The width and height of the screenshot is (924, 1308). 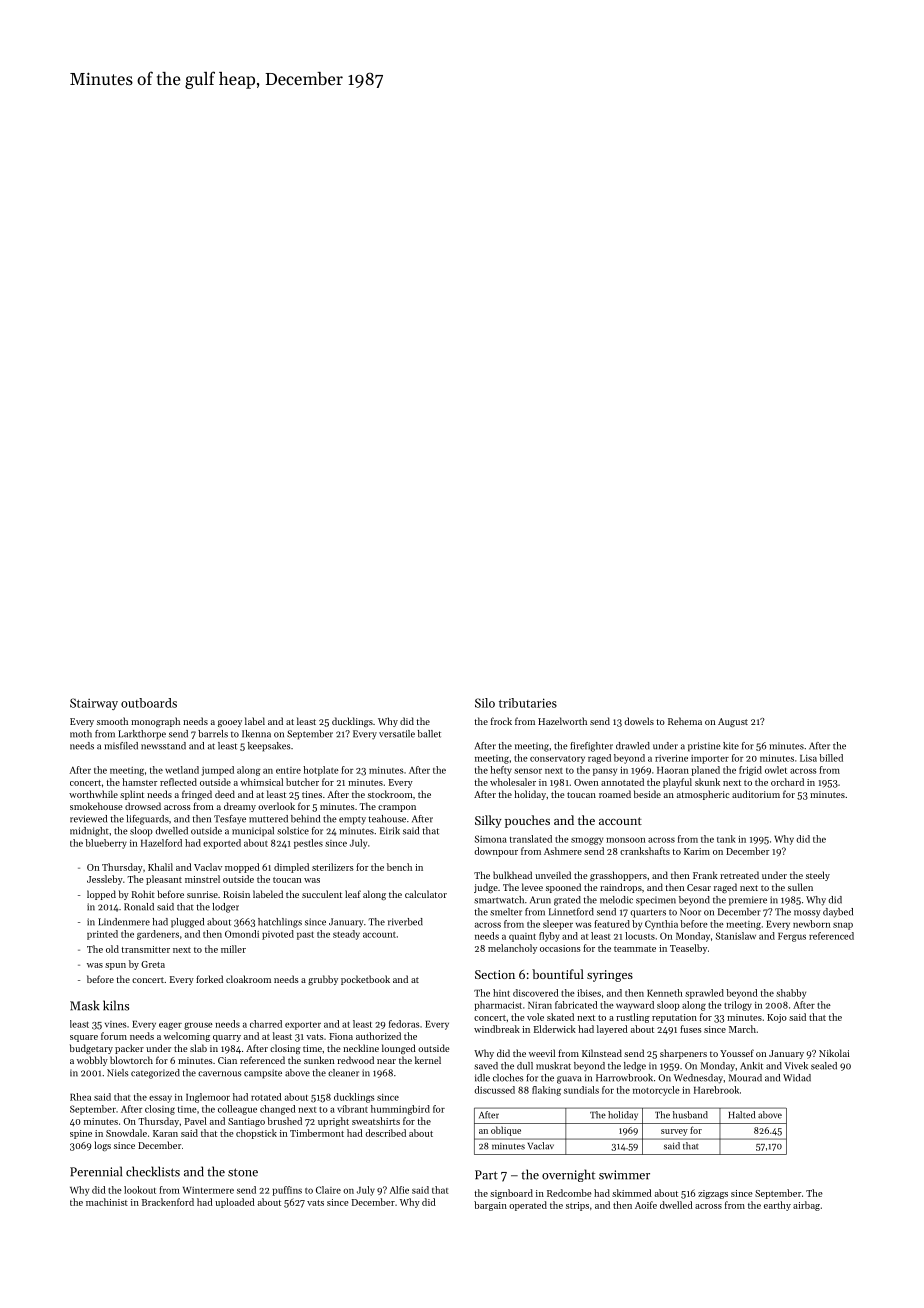 What do you see at coordinates (495, 974) in the screenshot?
I see `Section` at bounding box center [495, 974].
